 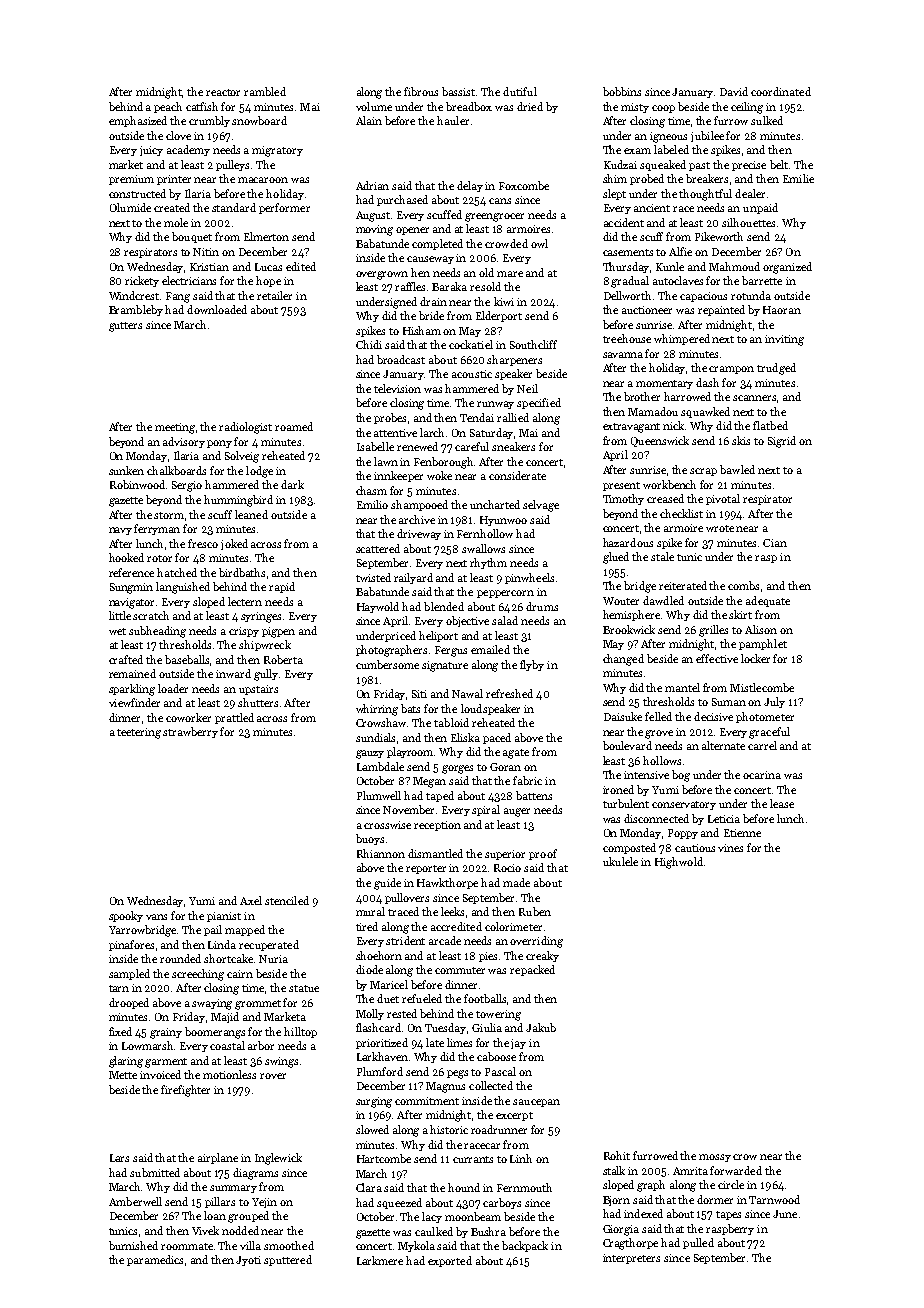 What do you see at coordinates (373, 216) in the screenshot?
I see `August` at bounding box center [373, 216].
